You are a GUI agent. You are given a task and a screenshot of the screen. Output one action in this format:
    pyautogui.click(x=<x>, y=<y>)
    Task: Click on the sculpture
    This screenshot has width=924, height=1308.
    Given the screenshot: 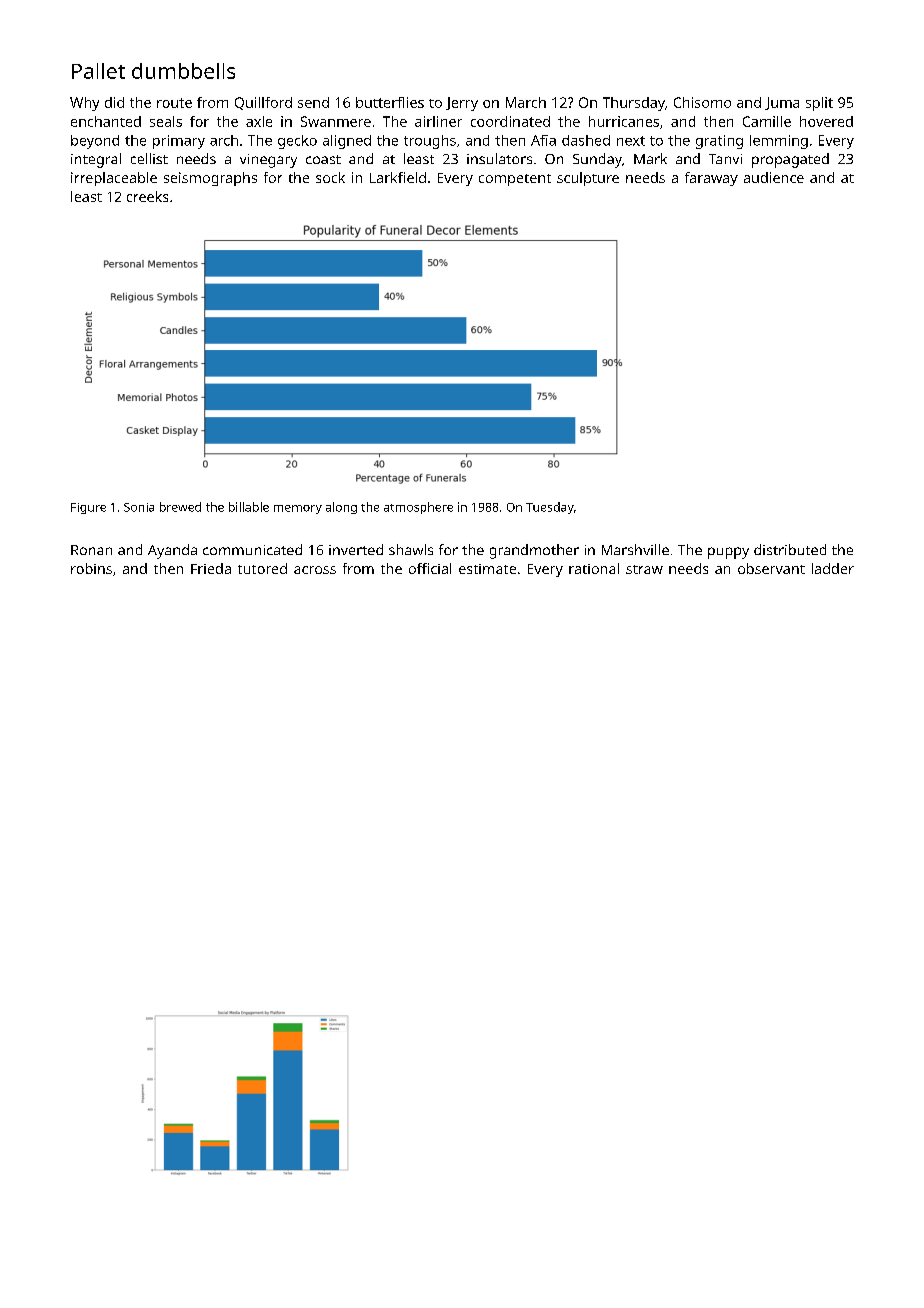 What is the action you would take?
    pyautogui.click(x=588, y=179)
